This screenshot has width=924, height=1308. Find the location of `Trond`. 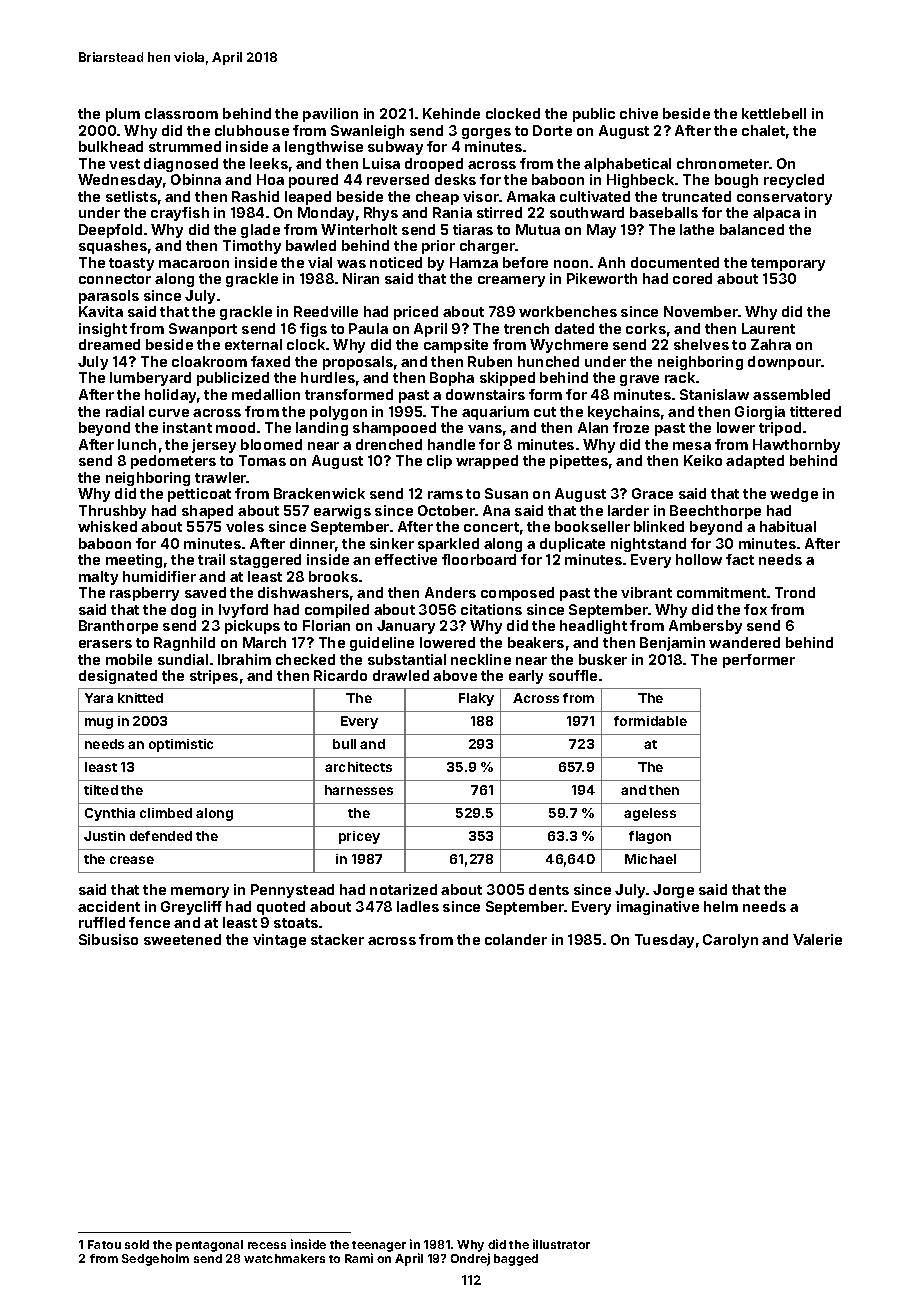

Trond is located at coordinates (795, 592).
